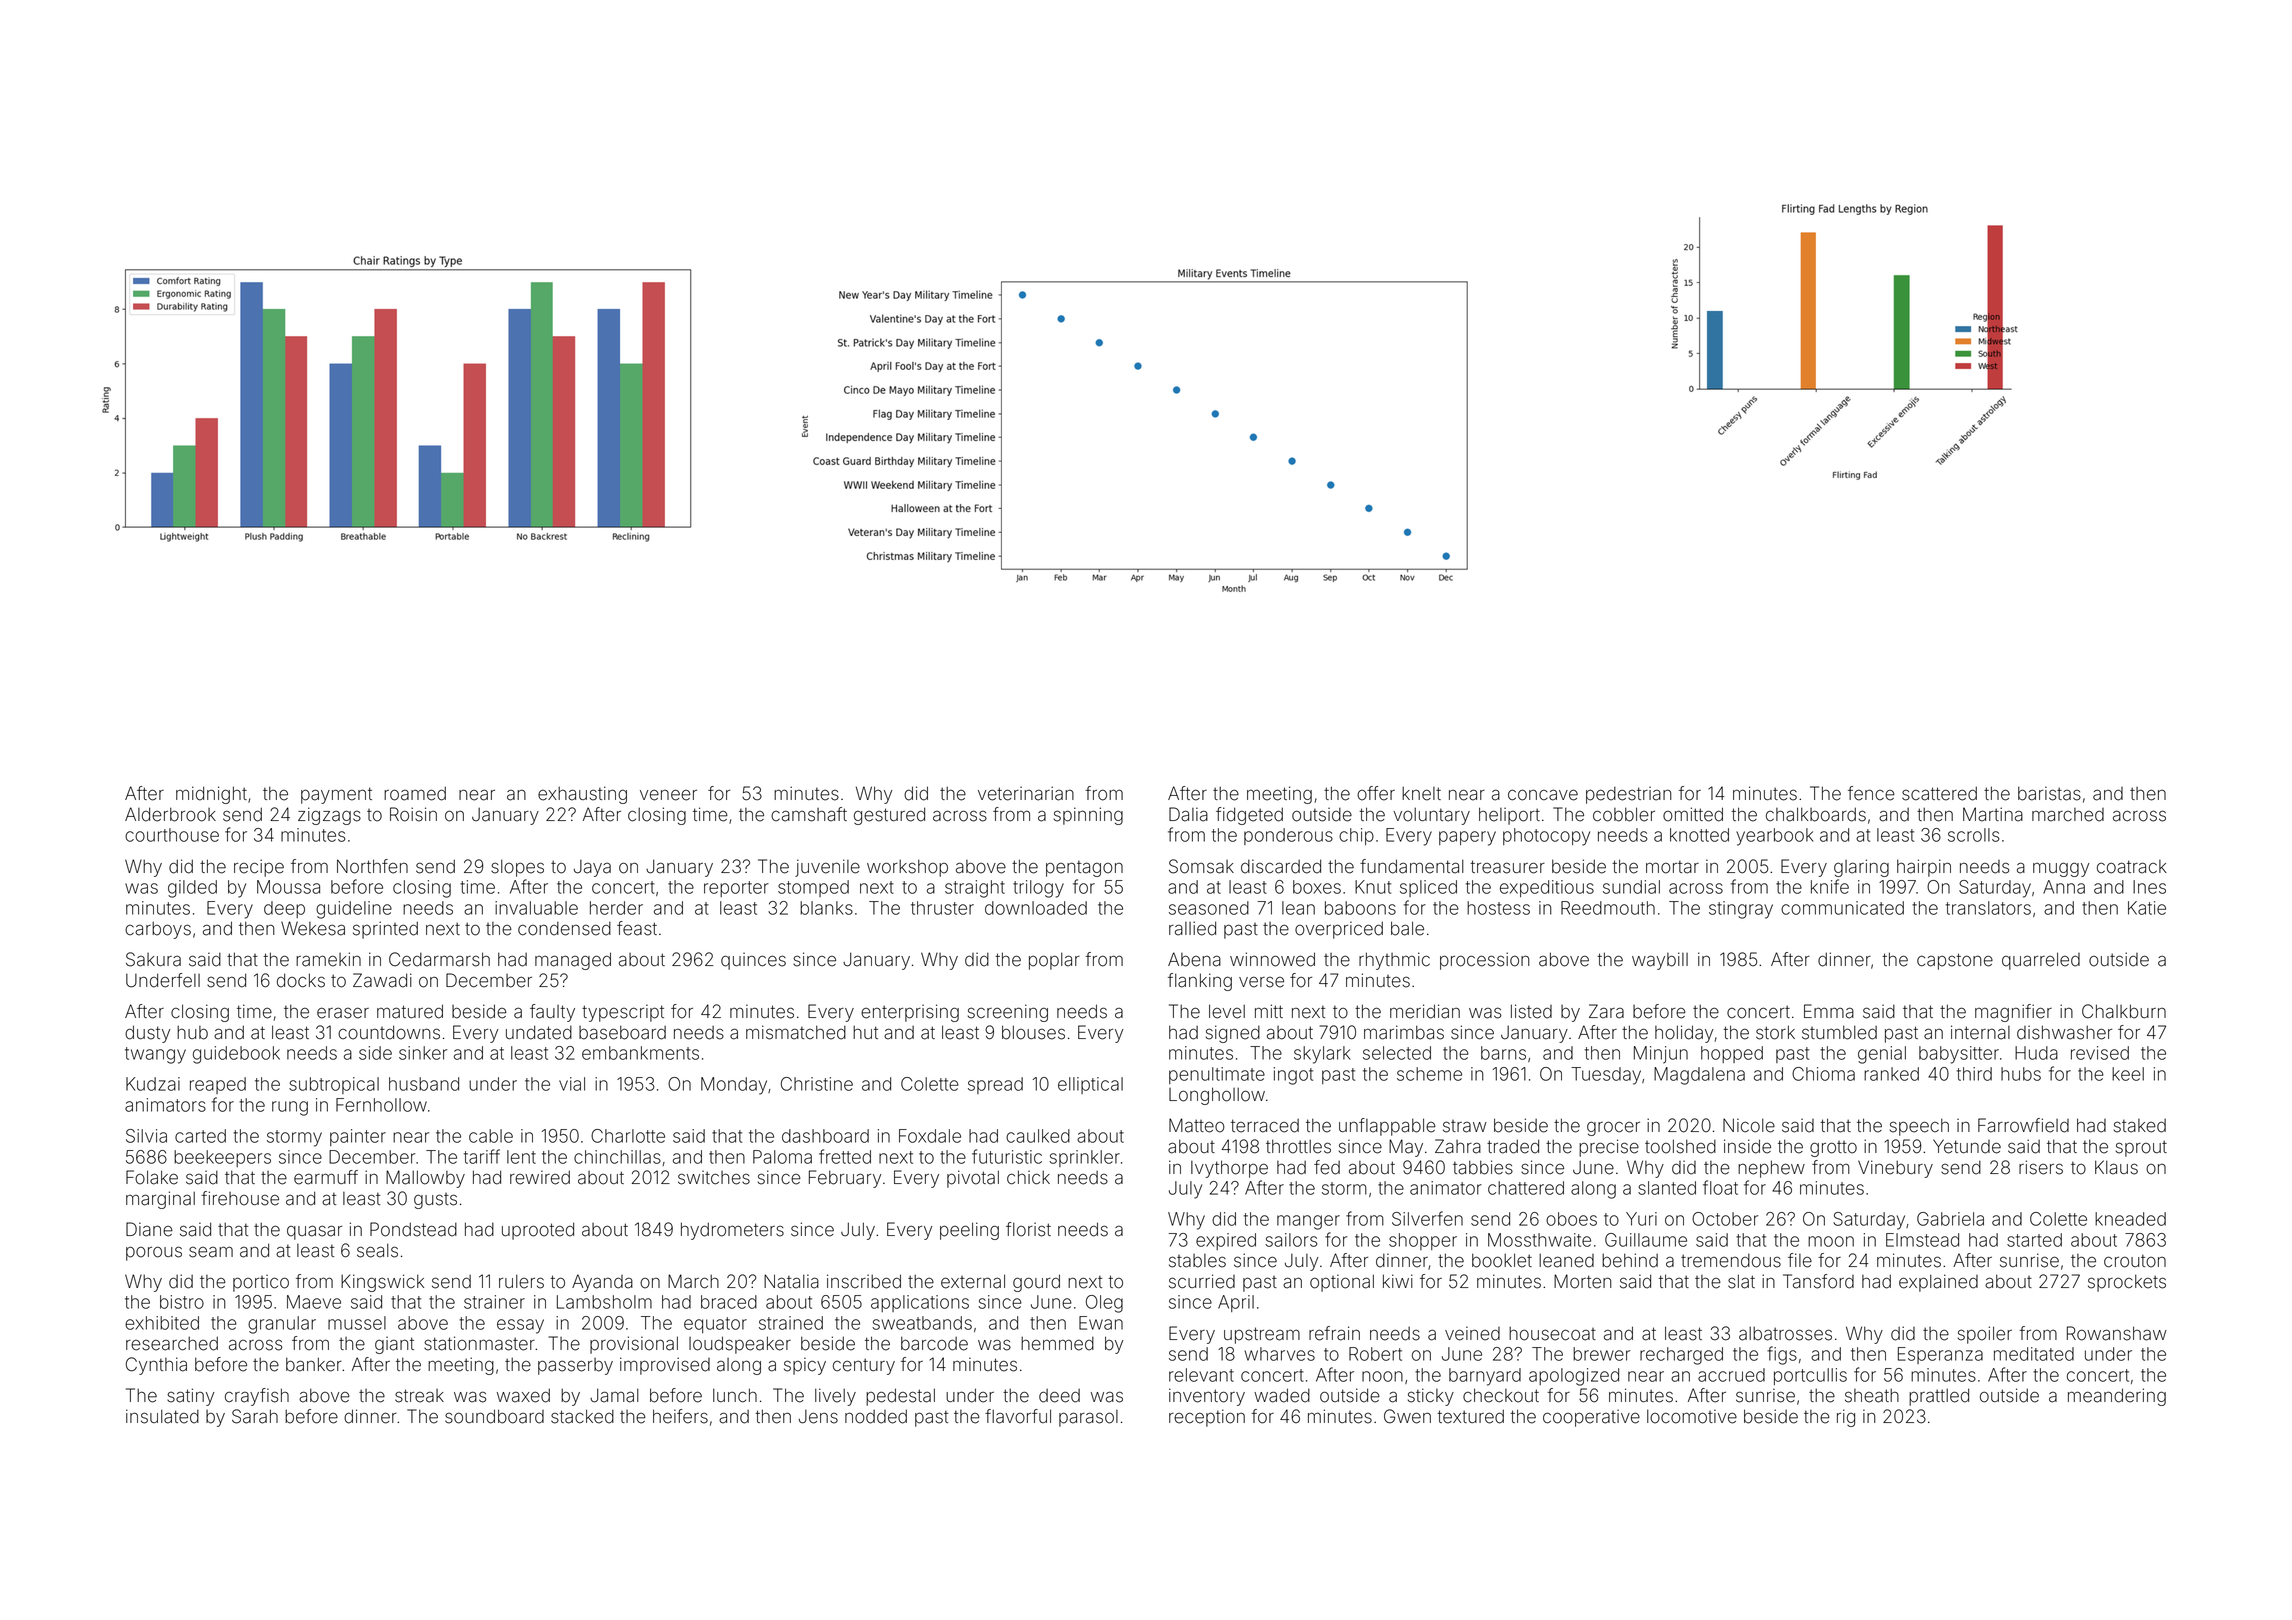 The height and width of the screenshot is (1620, 2292). I want to click on scheme, so click(1429, 1074).
